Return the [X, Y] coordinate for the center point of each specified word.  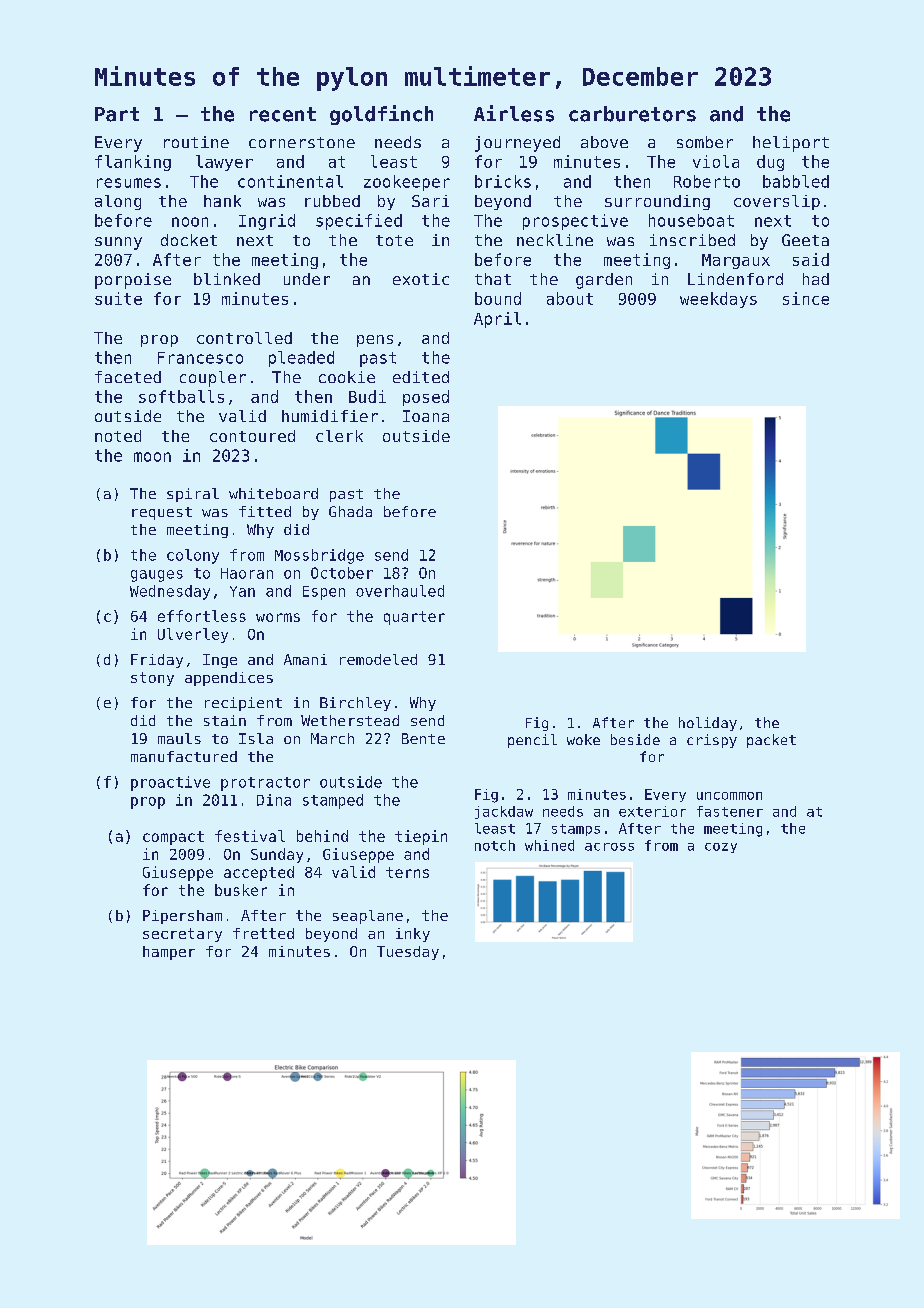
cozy [721, 848]
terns [407, 872]
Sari [430, 201]
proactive [170, 783]
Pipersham [182, 917]
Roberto [707, 181]
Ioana [426, 416]
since [806, 298]
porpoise [133, 281]
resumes [129, 183]
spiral [193, 495]
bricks [503, 181]
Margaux [736, 261]
